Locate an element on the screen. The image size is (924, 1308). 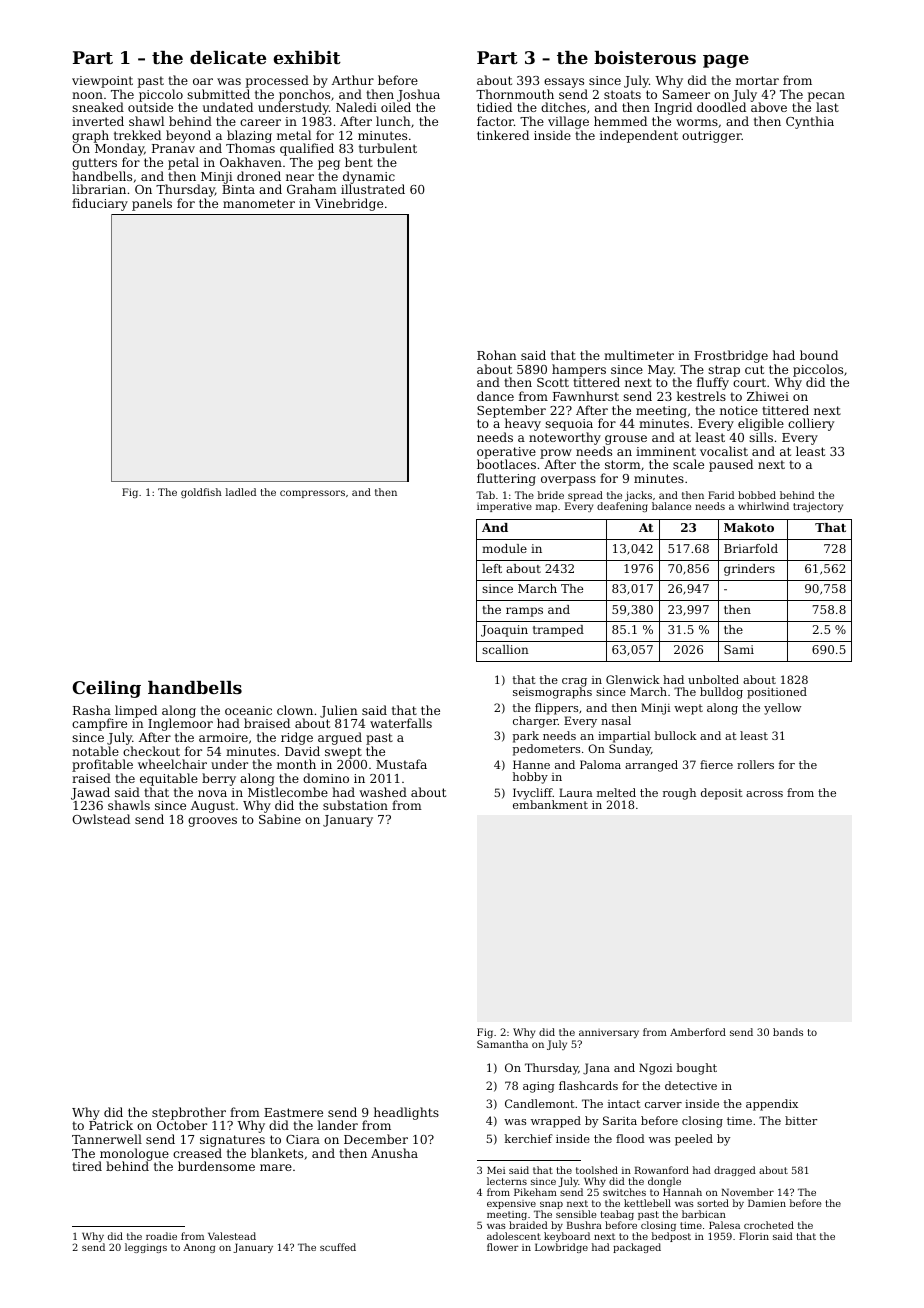
Valestead is located at coordinates (232, 1236).
